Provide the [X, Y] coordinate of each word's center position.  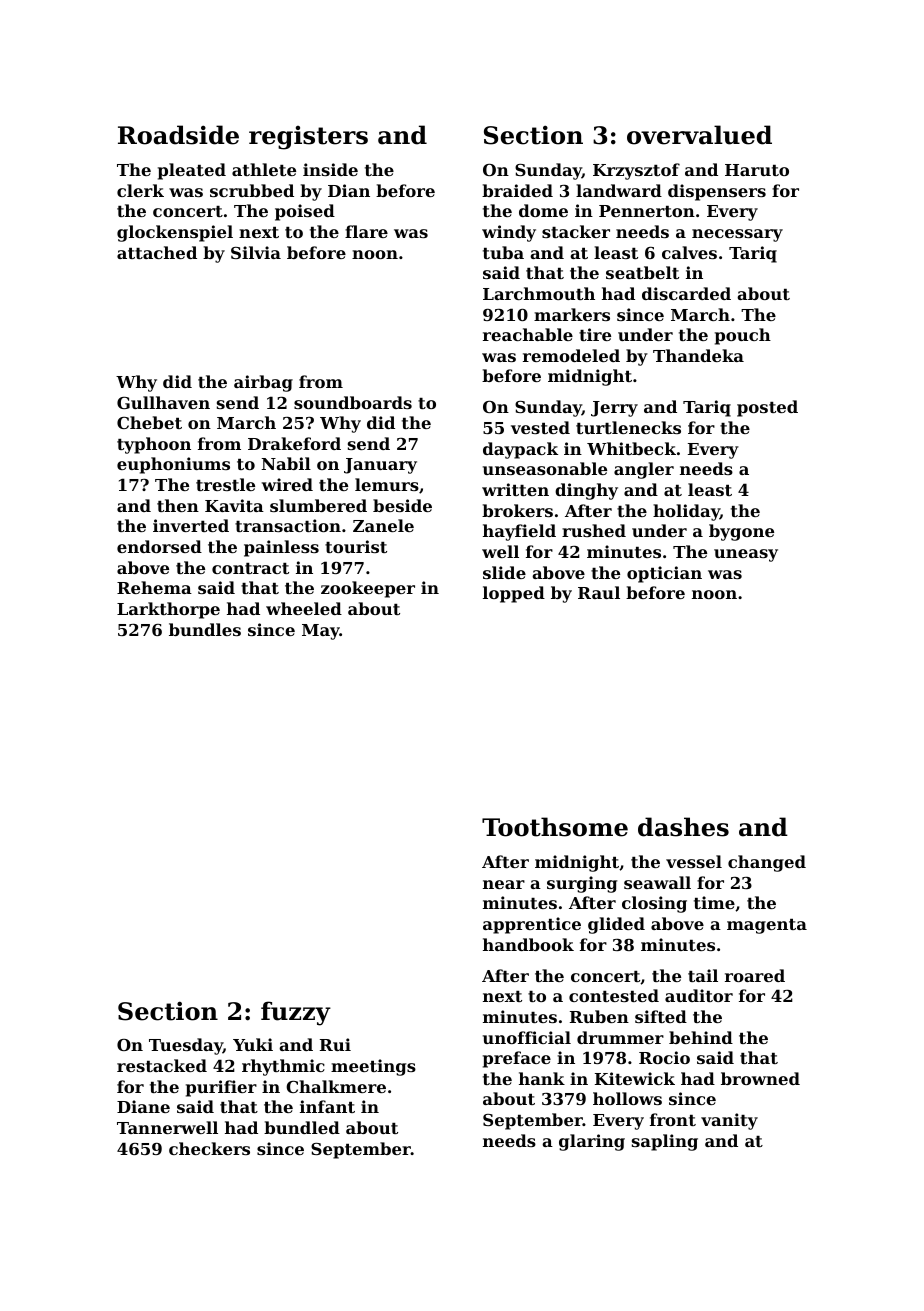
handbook [528, 944]
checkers [209, 1148]
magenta [767, 926]
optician [664, 574]
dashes [683, 827]
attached [157, 252]
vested [540, 427]
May [321, 632]
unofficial [527, 1037]
